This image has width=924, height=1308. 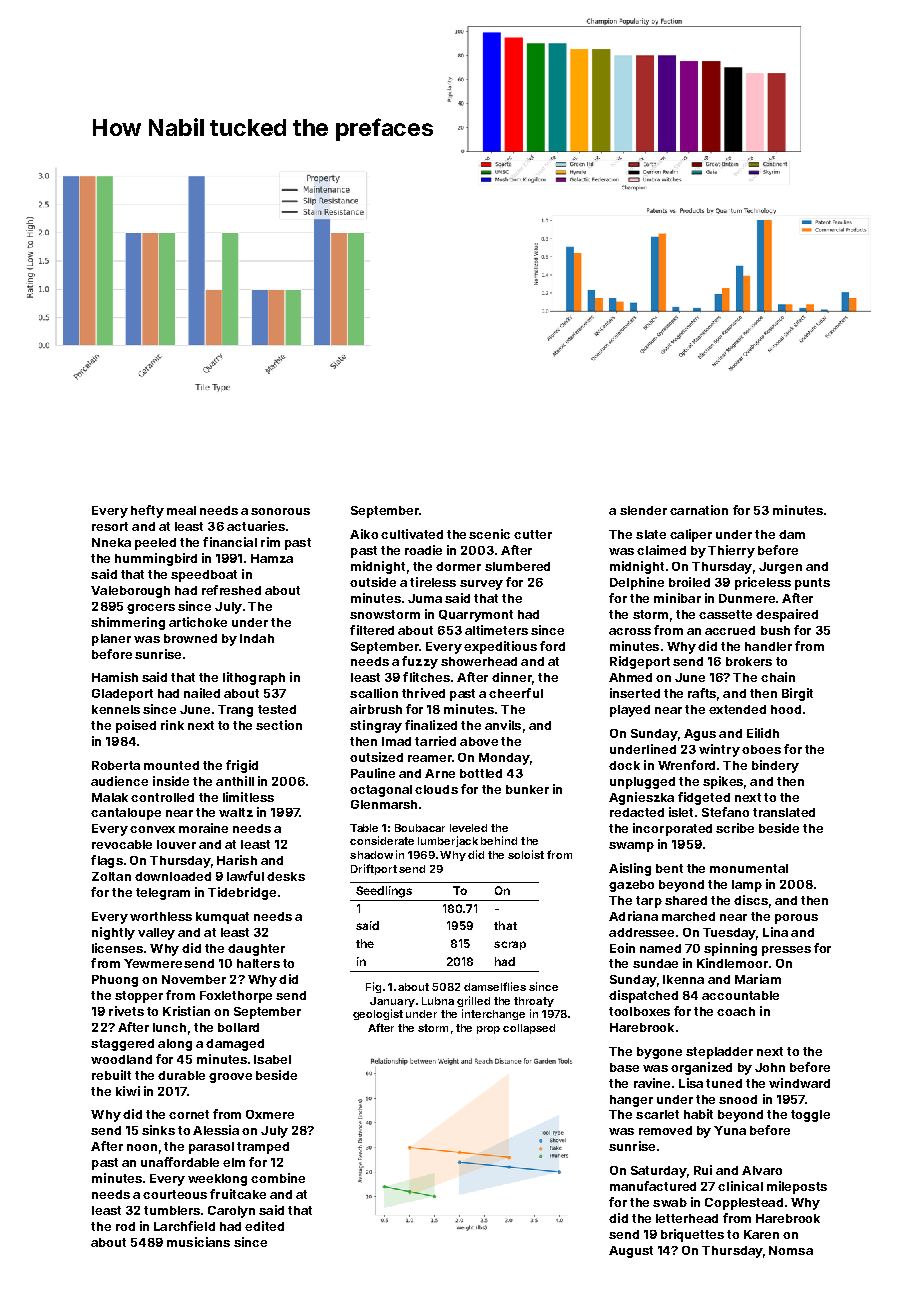 What do you see at coordinates (181, 510) in the image?
I see `meal` at bounding box center [181, 510].
